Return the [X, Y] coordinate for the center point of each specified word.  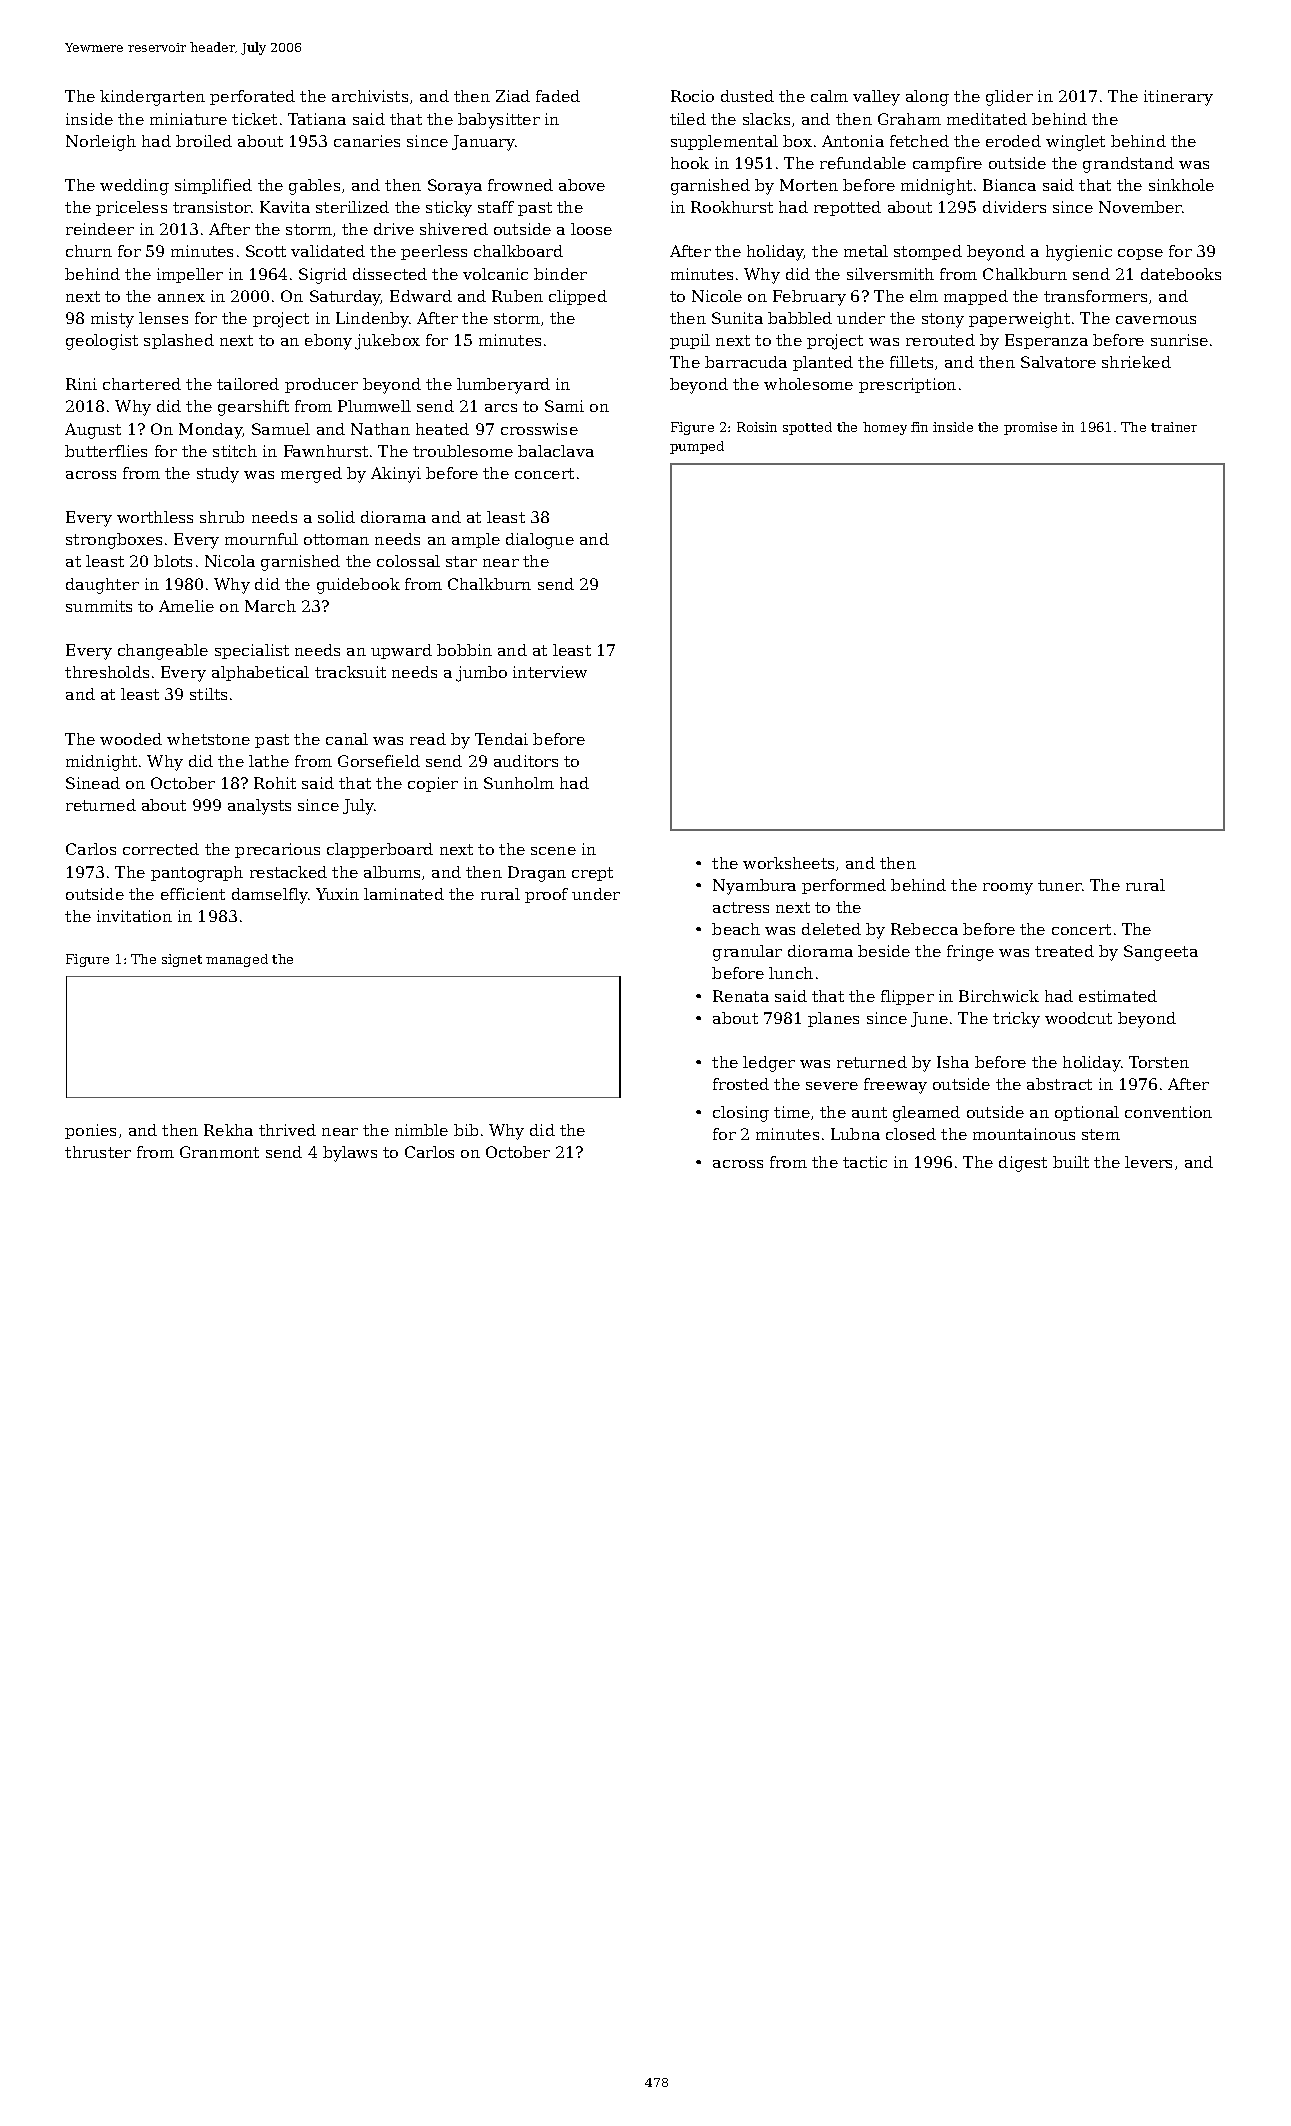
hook [690, 163]
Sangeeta [1161, 953]
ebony [328, 342]
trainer [1174, 427]
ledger [769, 1064]
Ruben [517, 296]
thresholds [107, 672]
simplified [213, 186]
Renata [741, 996]
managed [237, 960]
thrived [287, 1130]
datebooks [1181, 274]
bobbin [464, 650]
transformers [1095, 296]
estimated [1118, 996]
